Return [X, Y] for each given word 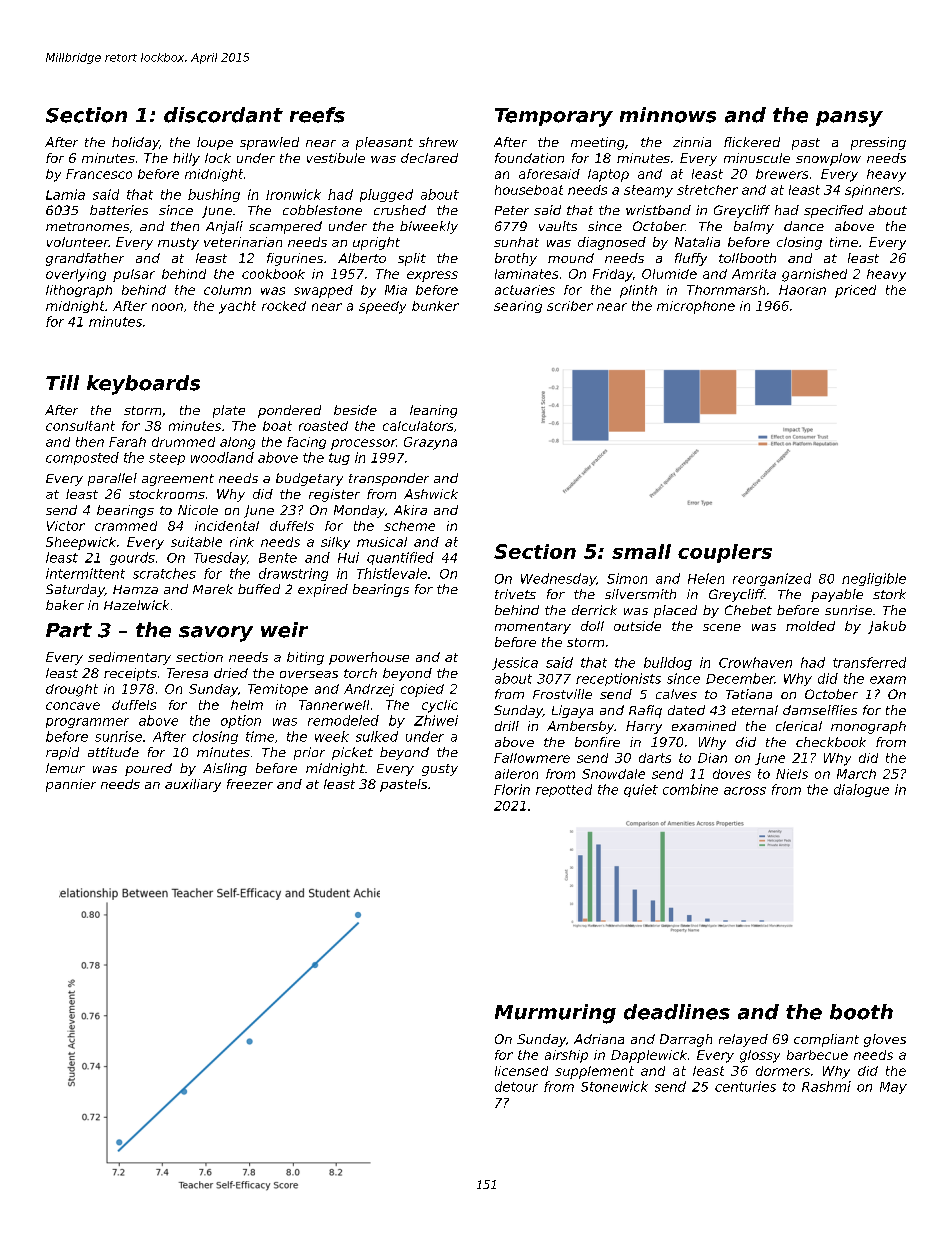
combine [690, 789]
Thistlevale [392, 573]
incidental [227, 526]
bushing [214, 195]
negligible [874, 579]
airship [566, 1056]
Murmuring [555, 1014]
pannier [71, 785]
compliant [826, 1040]
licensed [521, 1071]
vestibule [336, 158]
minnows [668, 115]
